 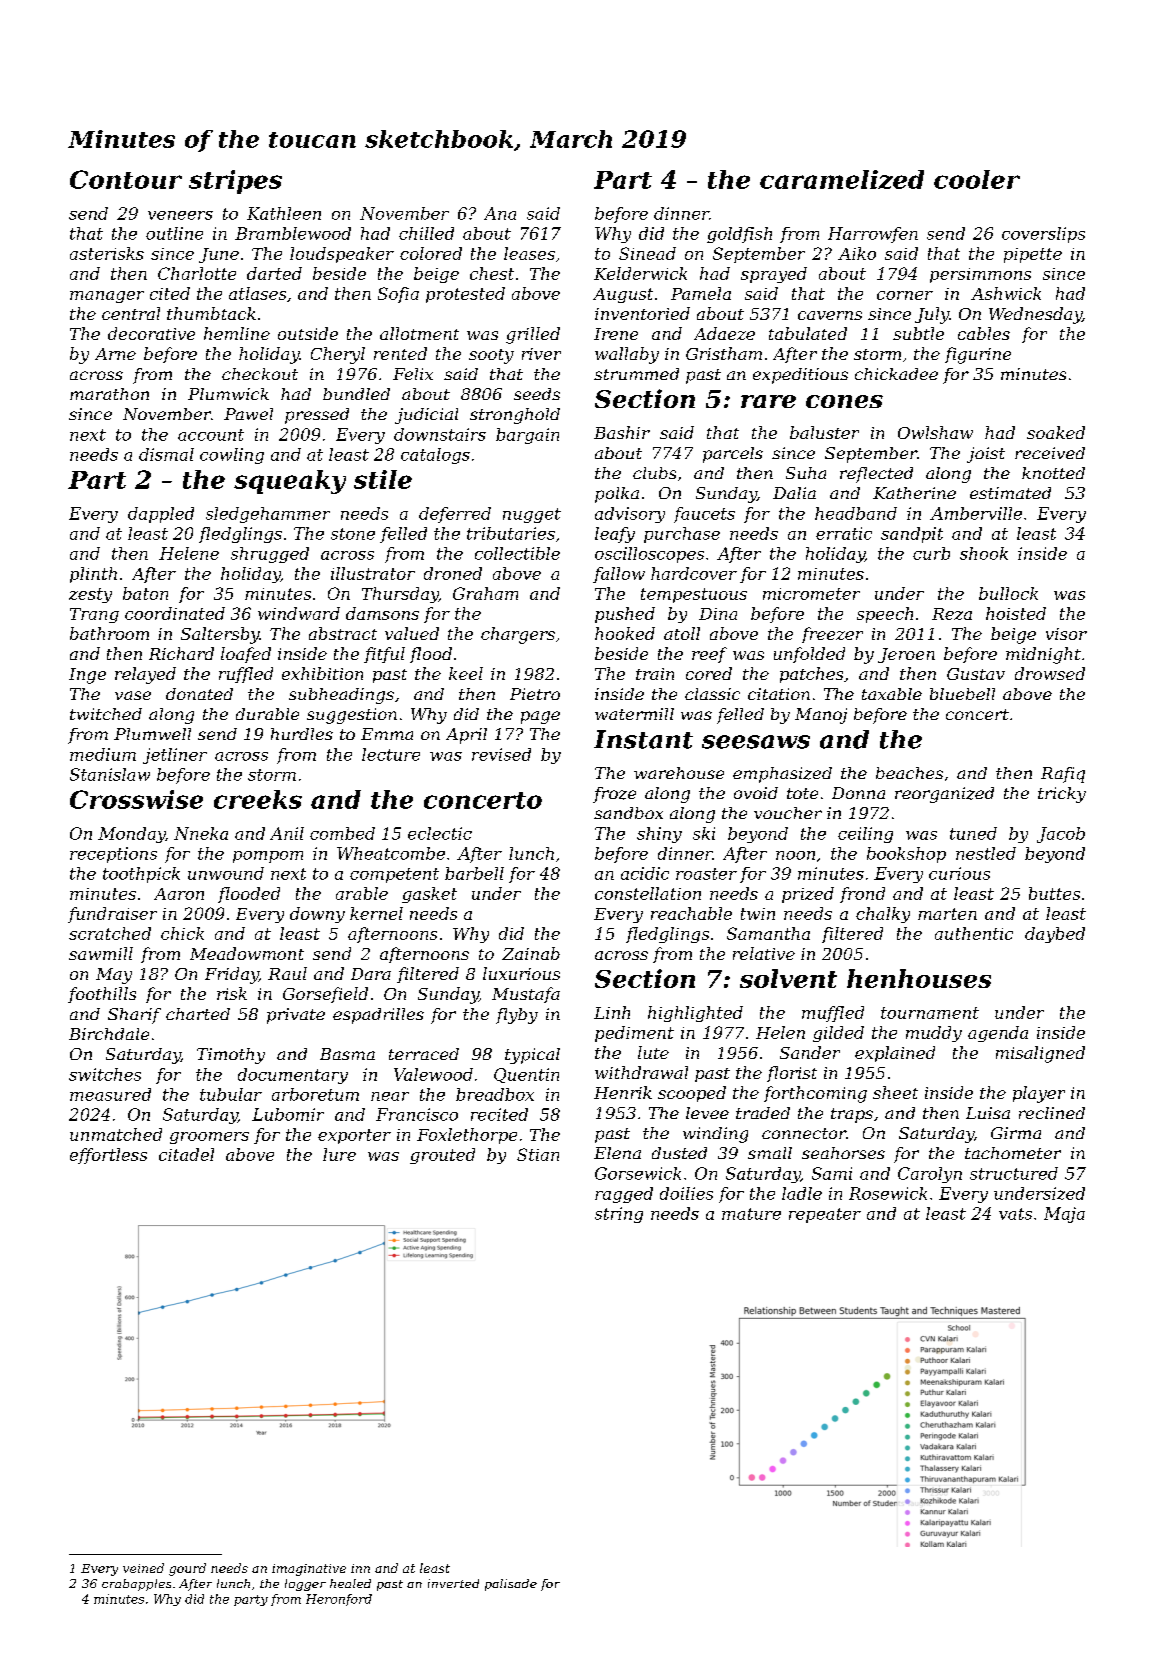 What do you see at coordinates (1053, 473) in the image?
I see `knotted` at bounding box center [1053, 473].
